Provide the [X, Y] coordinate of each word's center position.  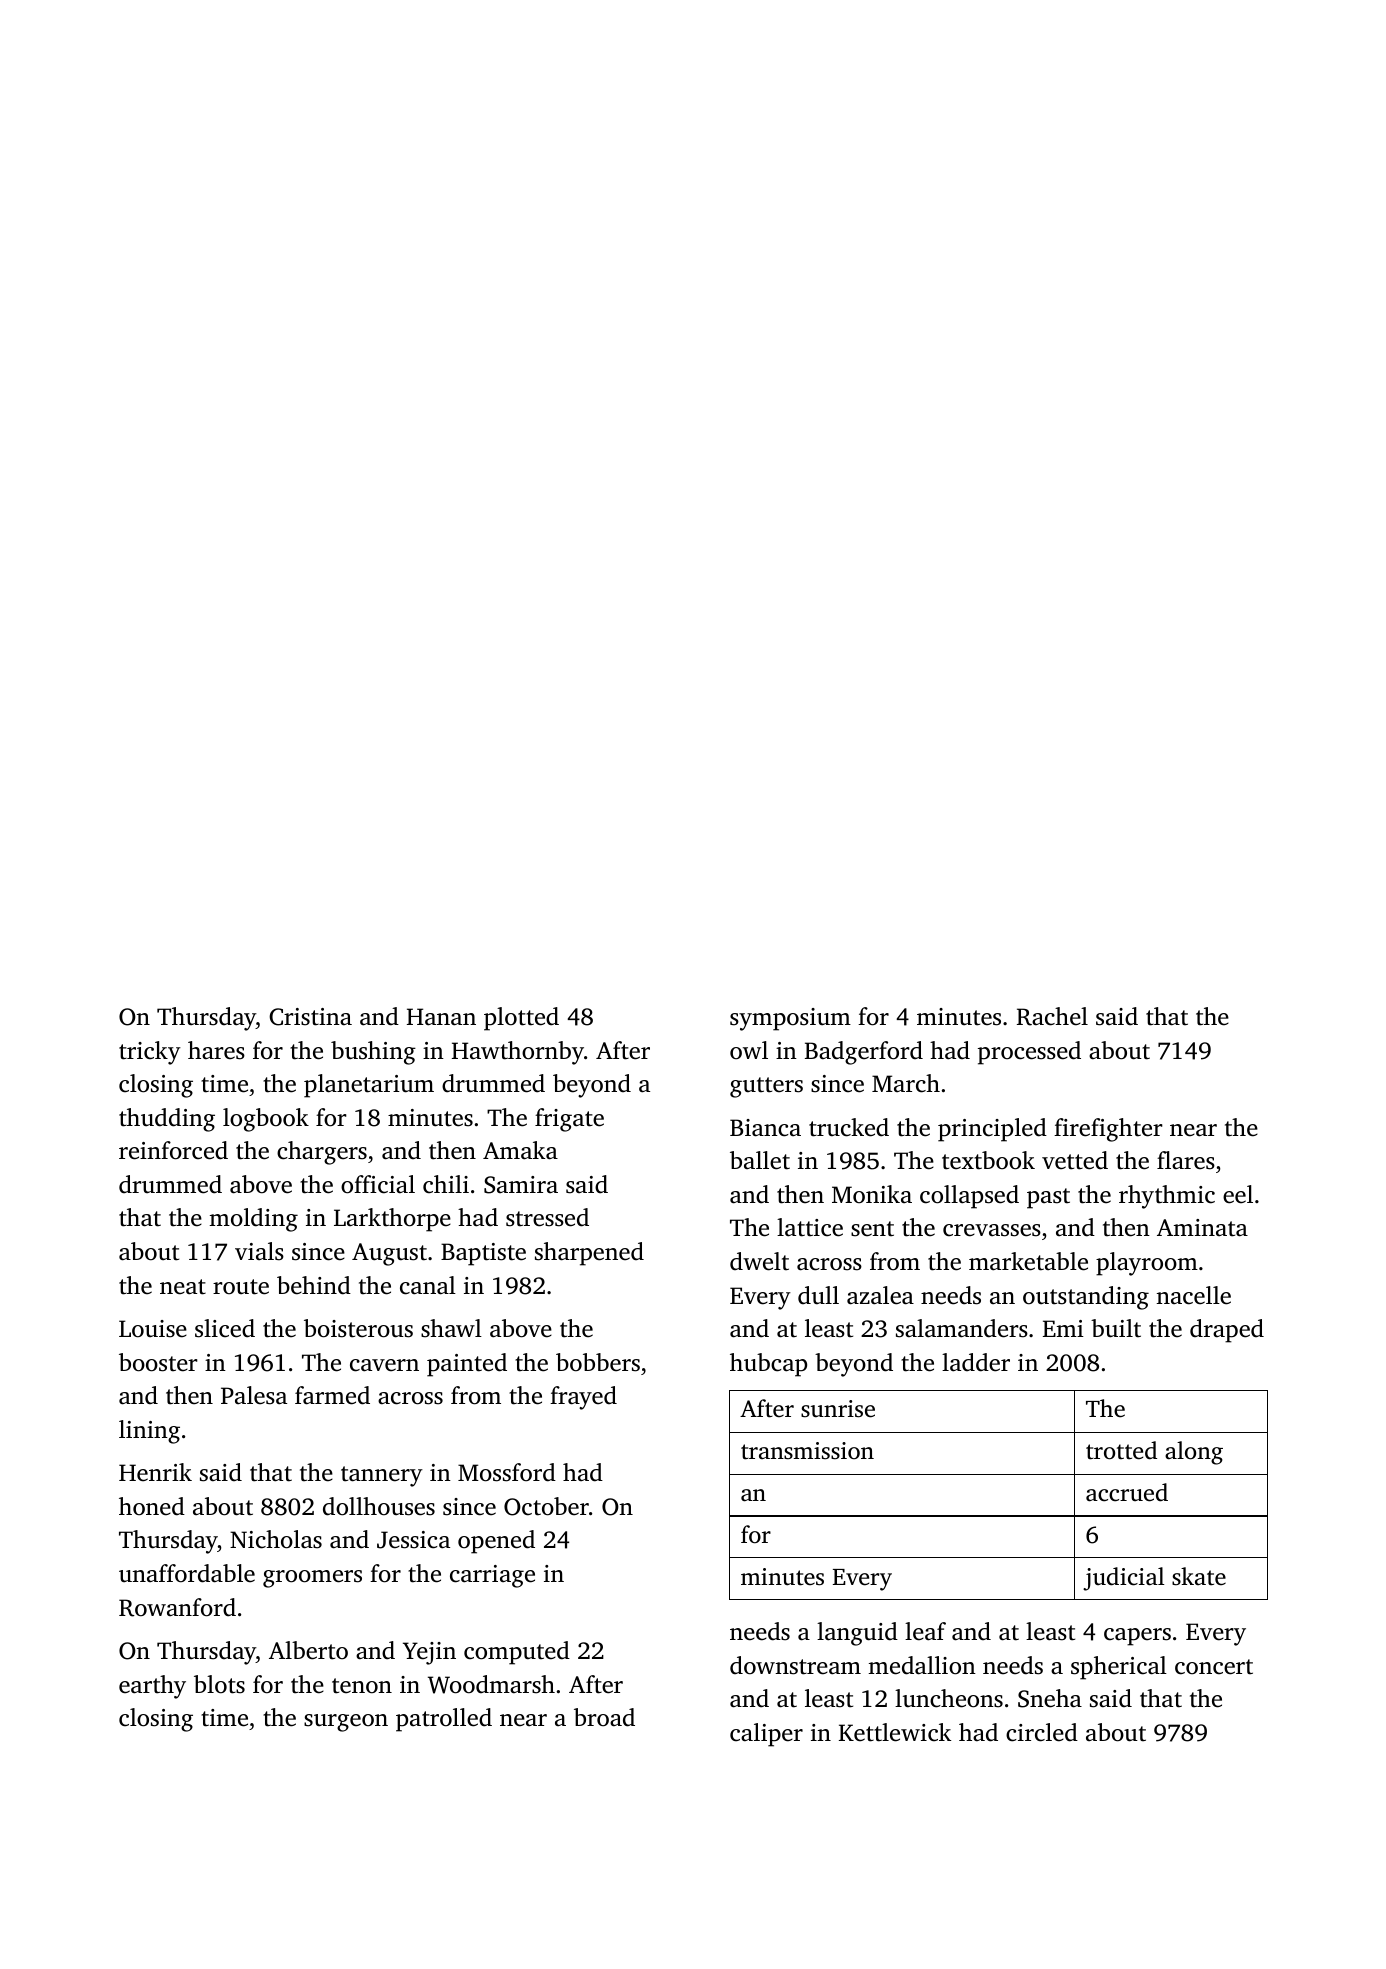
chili [446, 1184]
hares [216, 1050]
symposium [790, 1019]
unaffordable [187, 1573]
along [1194, 1453]
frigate [569, 1120]
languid [857, 1634]
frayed [583, 1398]
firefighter [1108, 1130]
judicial [1123, 1579]
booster [158, 1362]
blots [219, 1684]
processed [1029, 1053]
